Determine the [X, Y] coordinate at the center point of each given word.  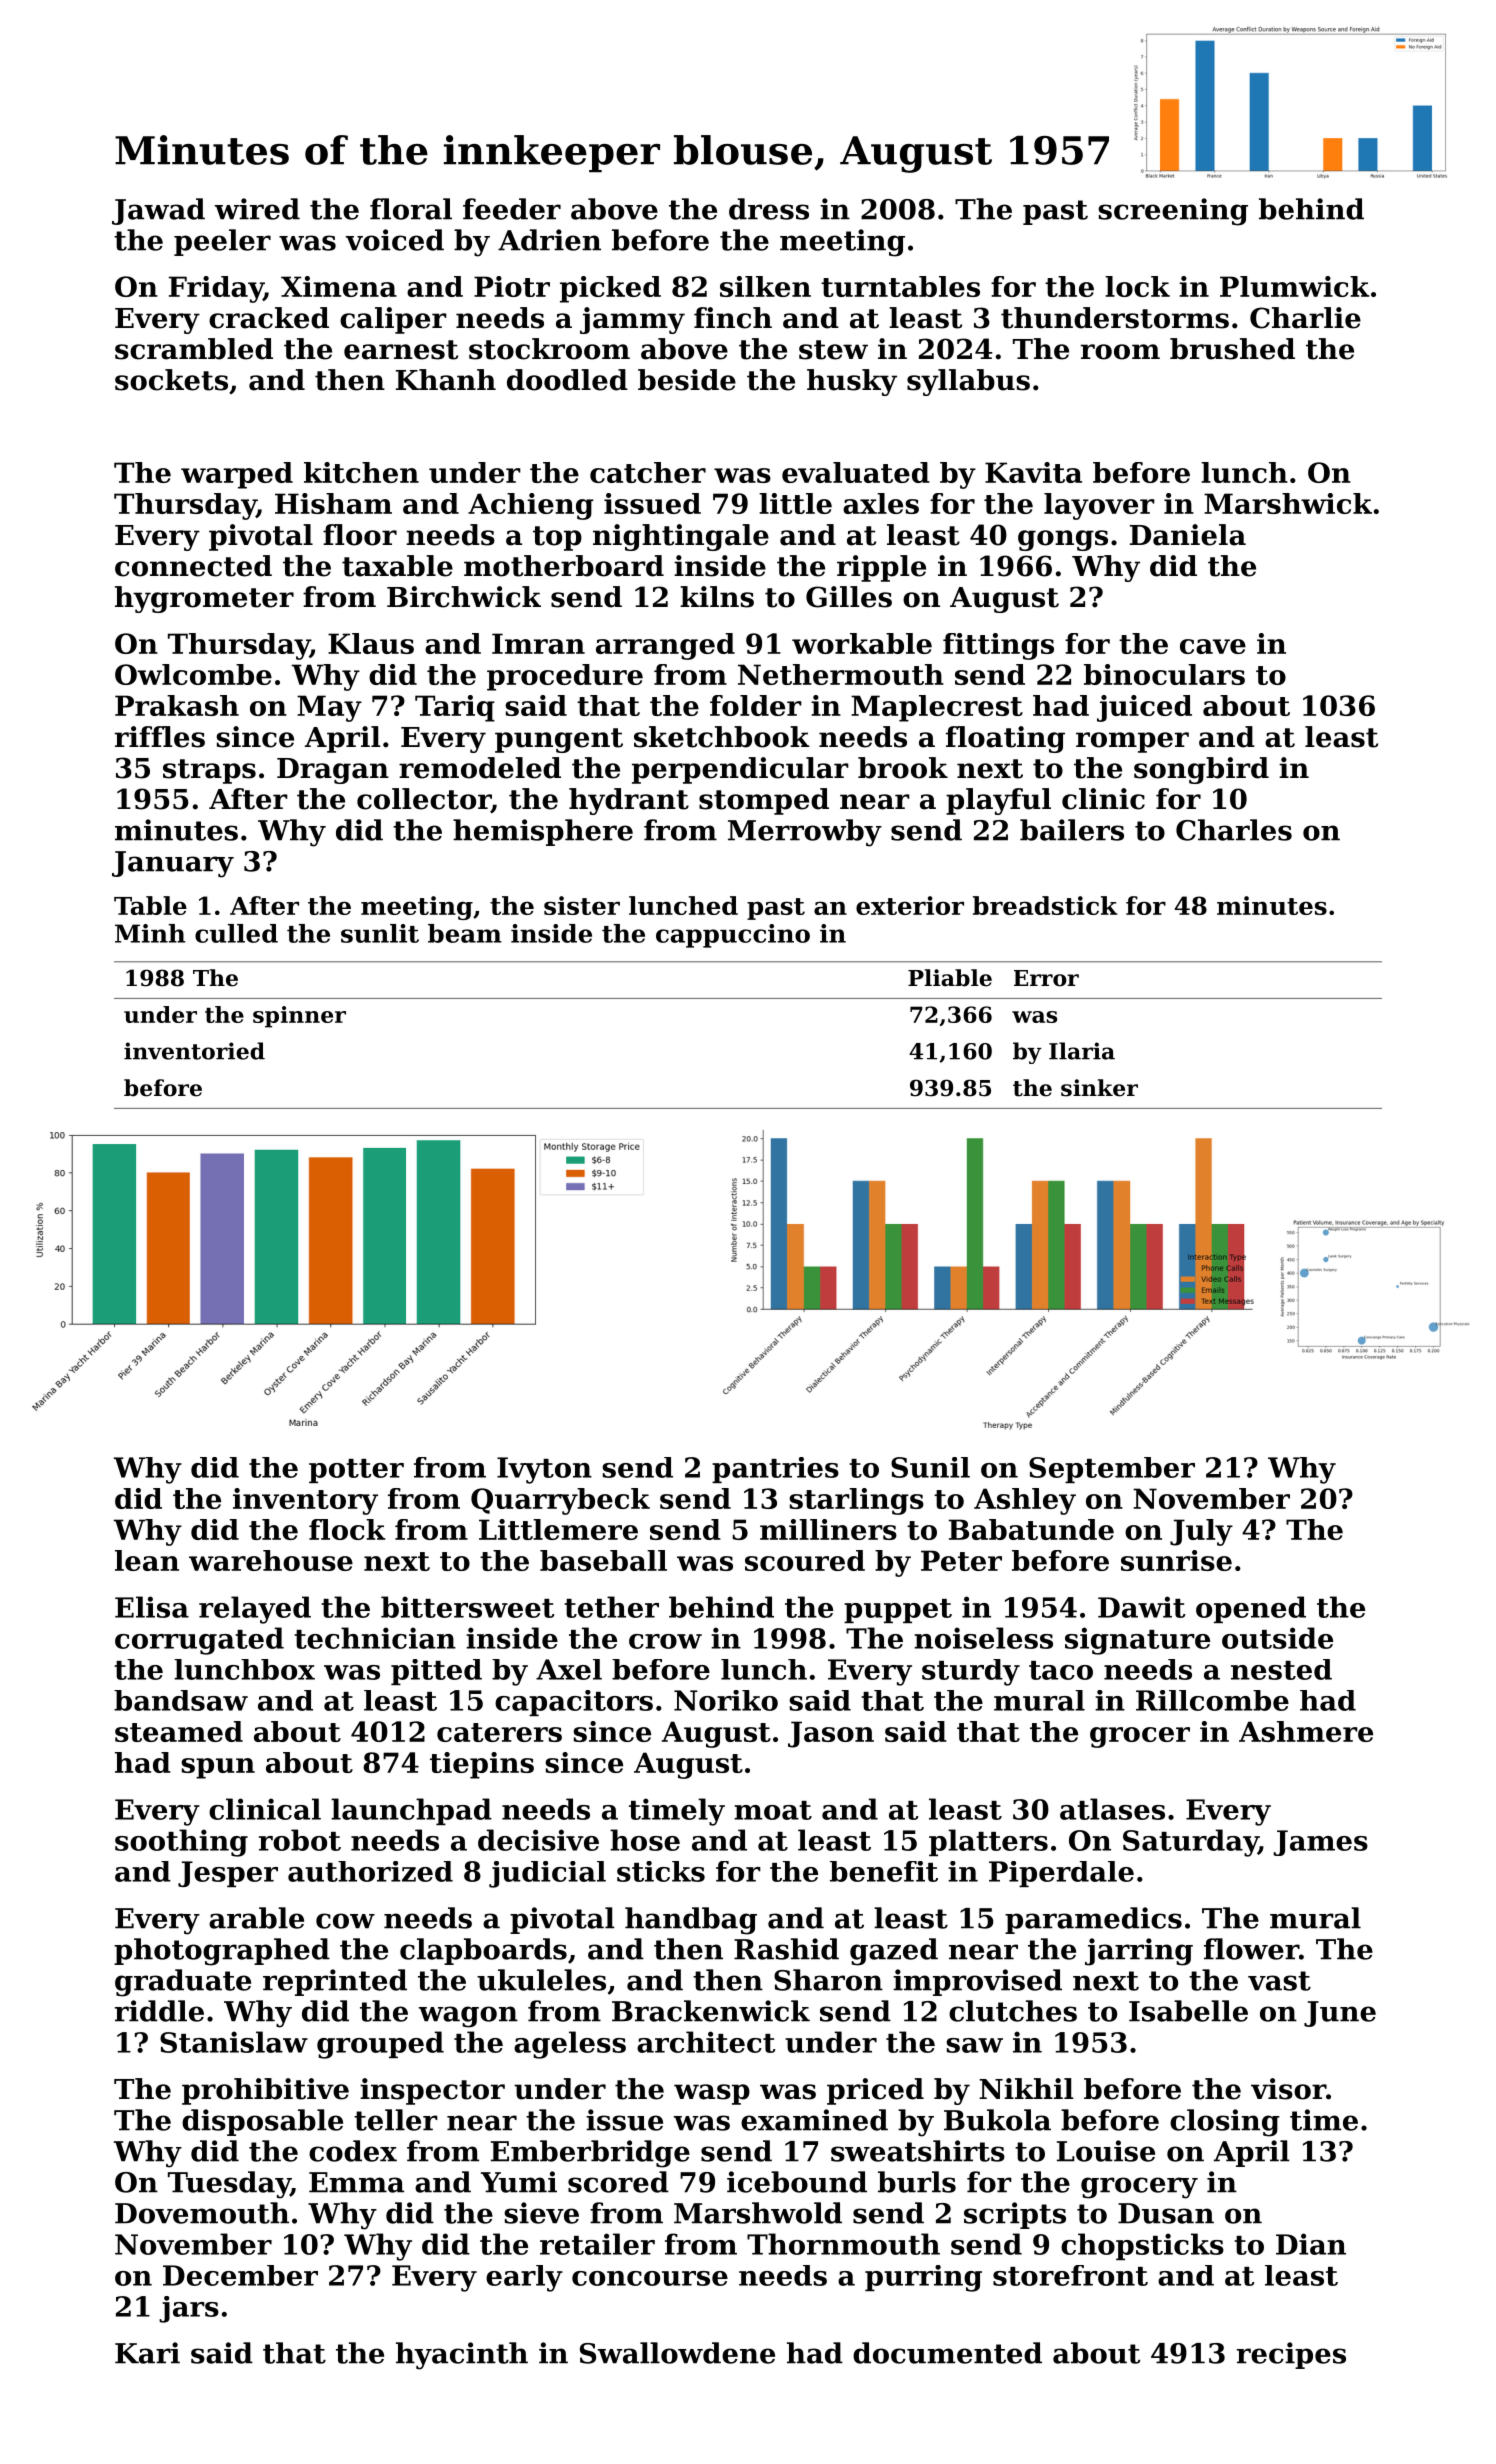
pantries [775, 1470]
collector [424, 800]
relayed [255, 1610]
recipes [1291, 2355]
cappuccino [733, 936]
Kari [147, 2353]
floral [411, 209]
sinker [1099, 1088]
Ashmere [1306, 1731]
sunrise [1176, 1560]
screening [1173, 212]
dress [769, 209]
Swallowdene [677, 2353]
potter [356, 1471]
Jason [831, 1734]
